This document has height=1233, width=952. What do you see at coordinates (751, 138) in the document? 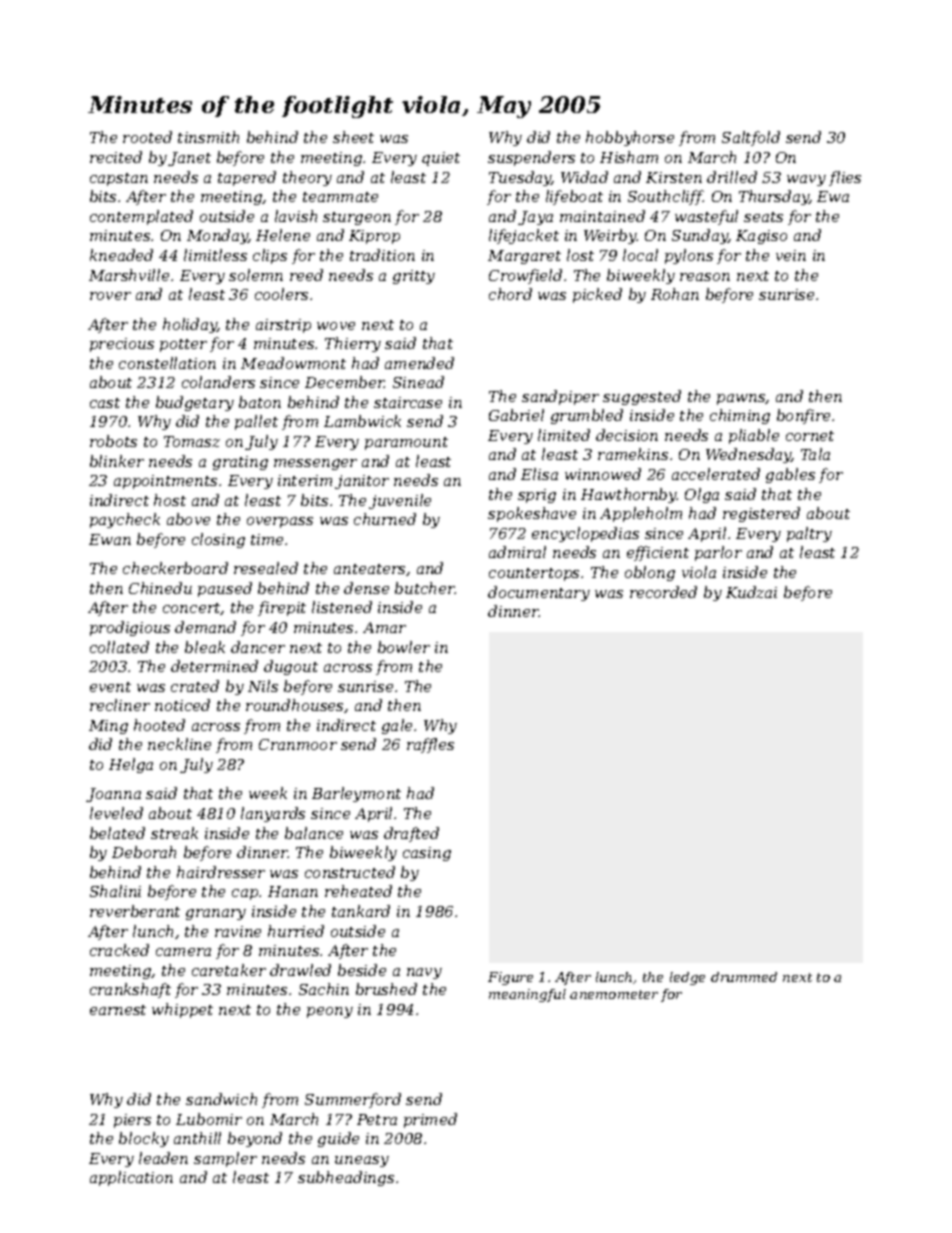
I see `Saltfold` at bounding box center [751, 138].
